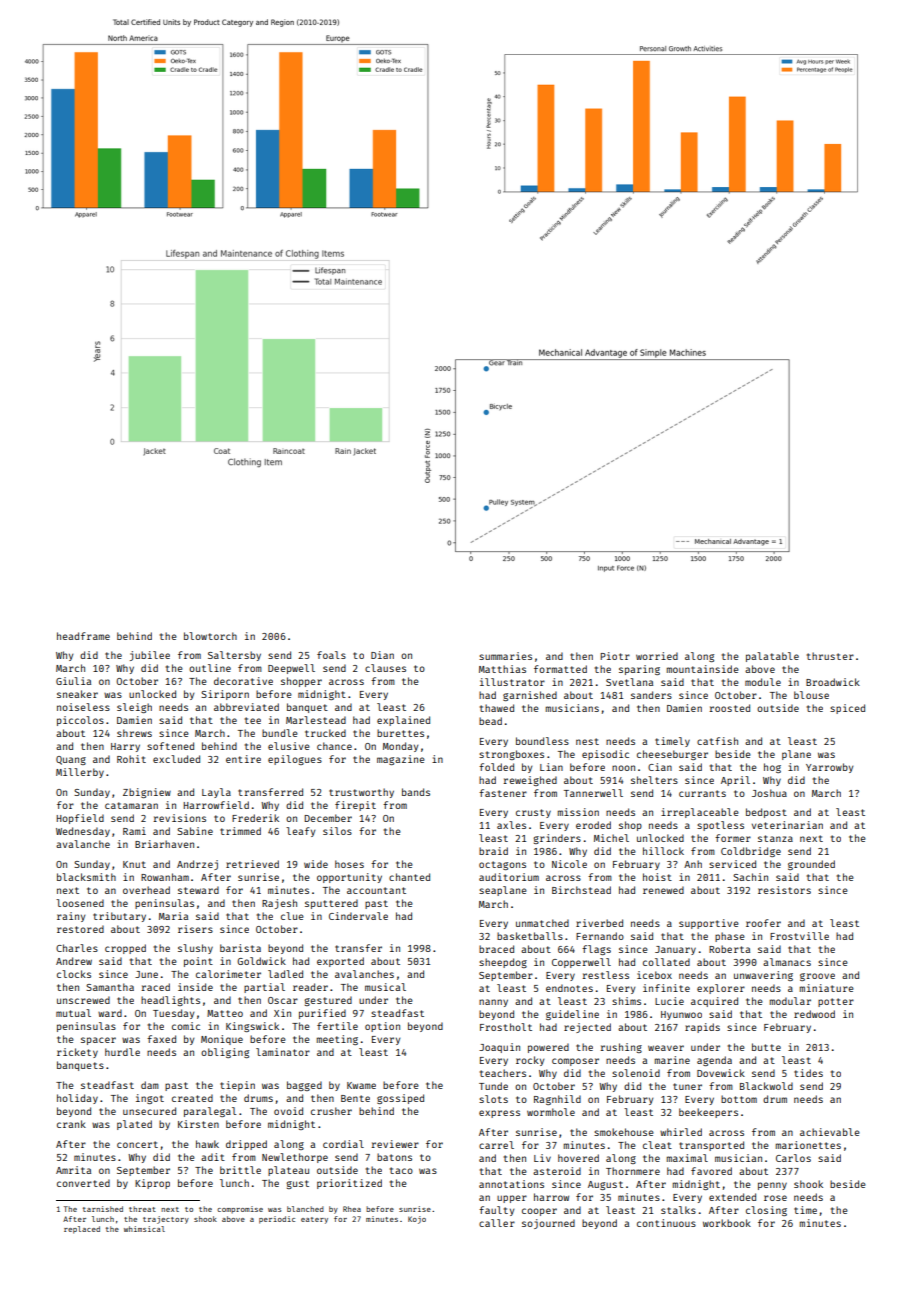  Describe the element at coordinates (830, 656) in the screenshot. I see `thruster` at that location.
